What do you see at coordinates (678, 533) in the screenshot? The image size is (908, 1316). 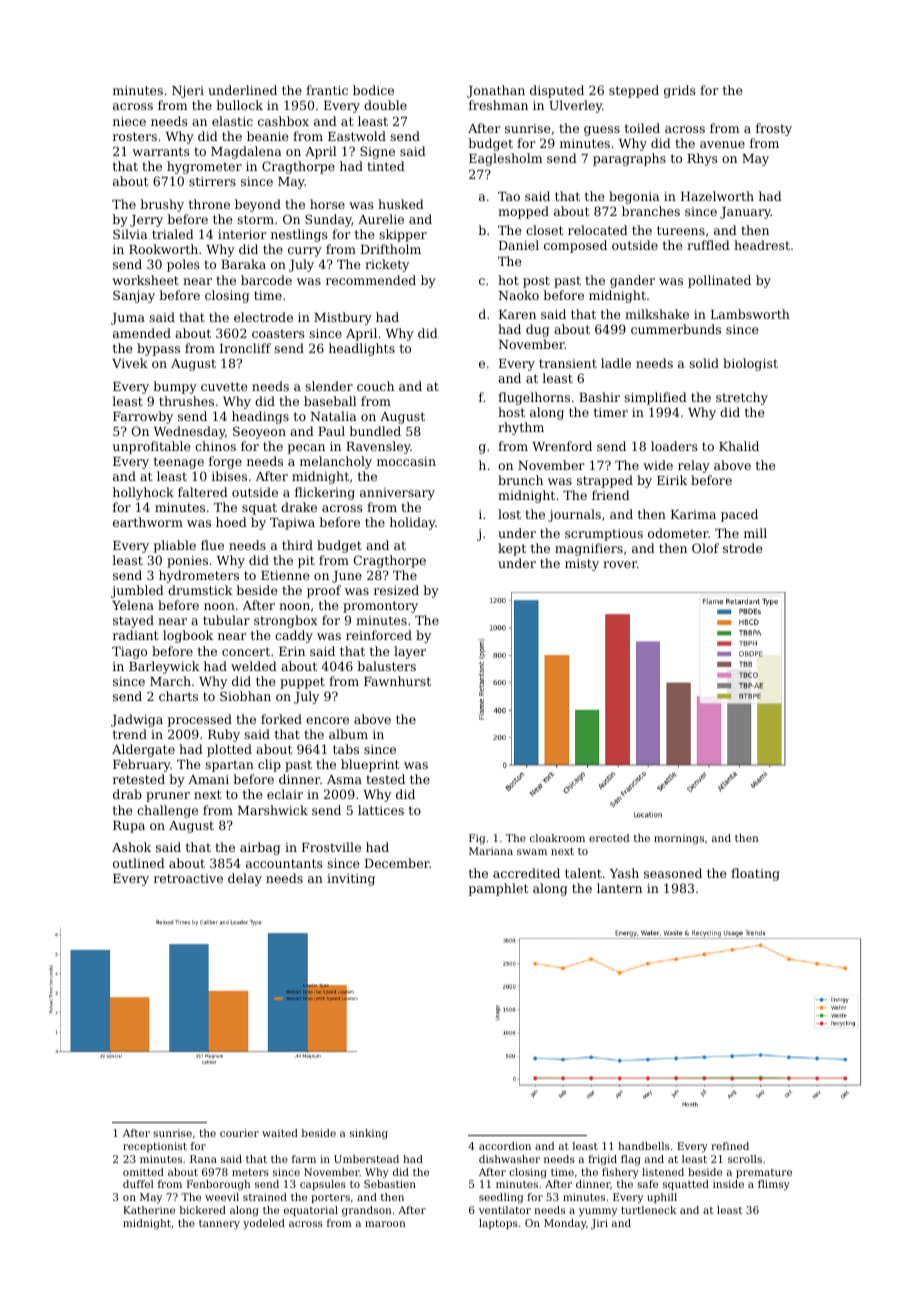 I see `odometer` at bounding box center [678, 533].
